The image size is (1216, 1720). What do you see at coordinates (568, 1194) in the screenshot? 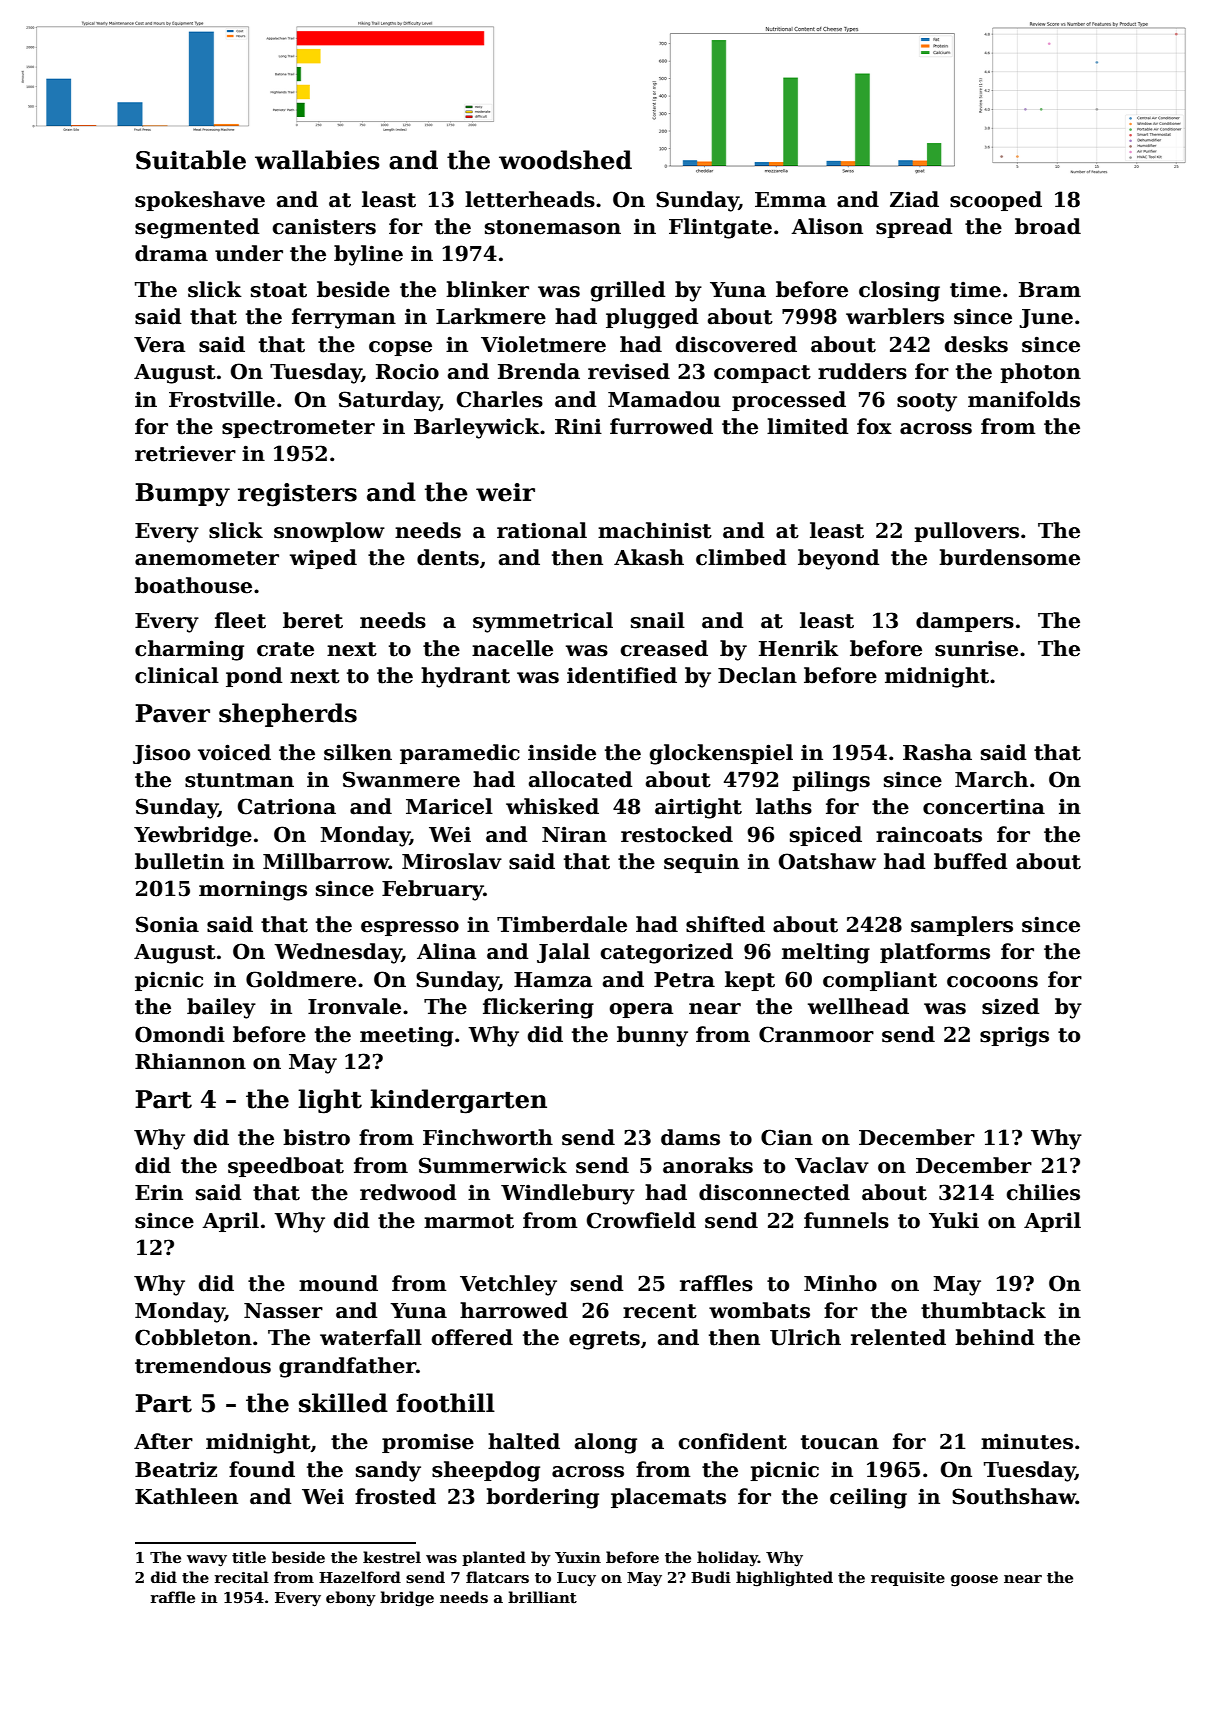
I see `Windlebury` at bounding box center [568, 1194].
